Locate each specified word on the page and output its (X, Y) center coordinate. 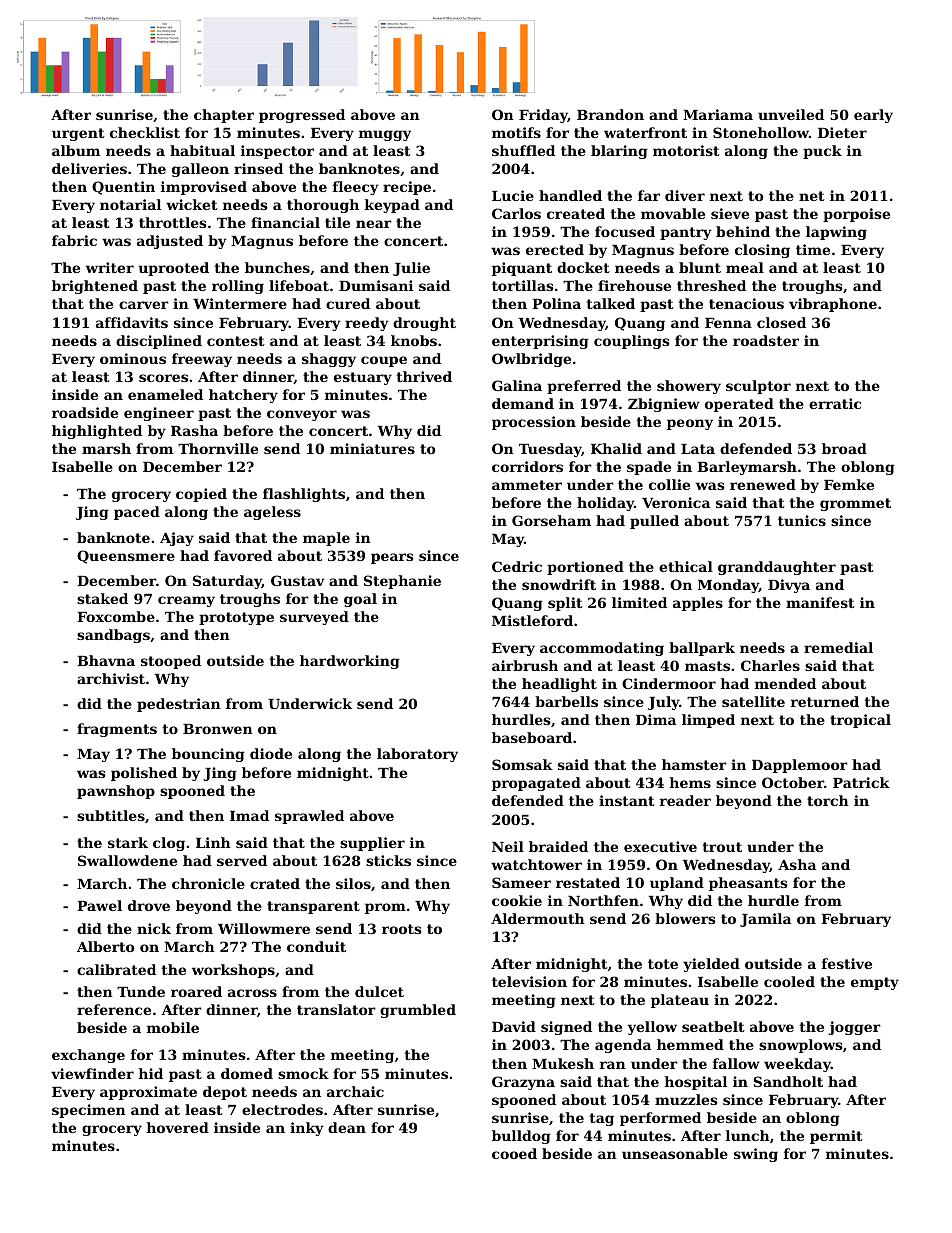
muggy (385, 135)
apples (698, 604)
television (529, 981)
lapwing (836, 233)
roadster (766, 340)
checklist (145, 132)
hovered (178, 1127)
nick (154, 928)
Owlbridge (531, 360)
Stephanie (402, 582)
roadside (85, 412)
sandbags (113, 636)
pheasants (748, 884)
